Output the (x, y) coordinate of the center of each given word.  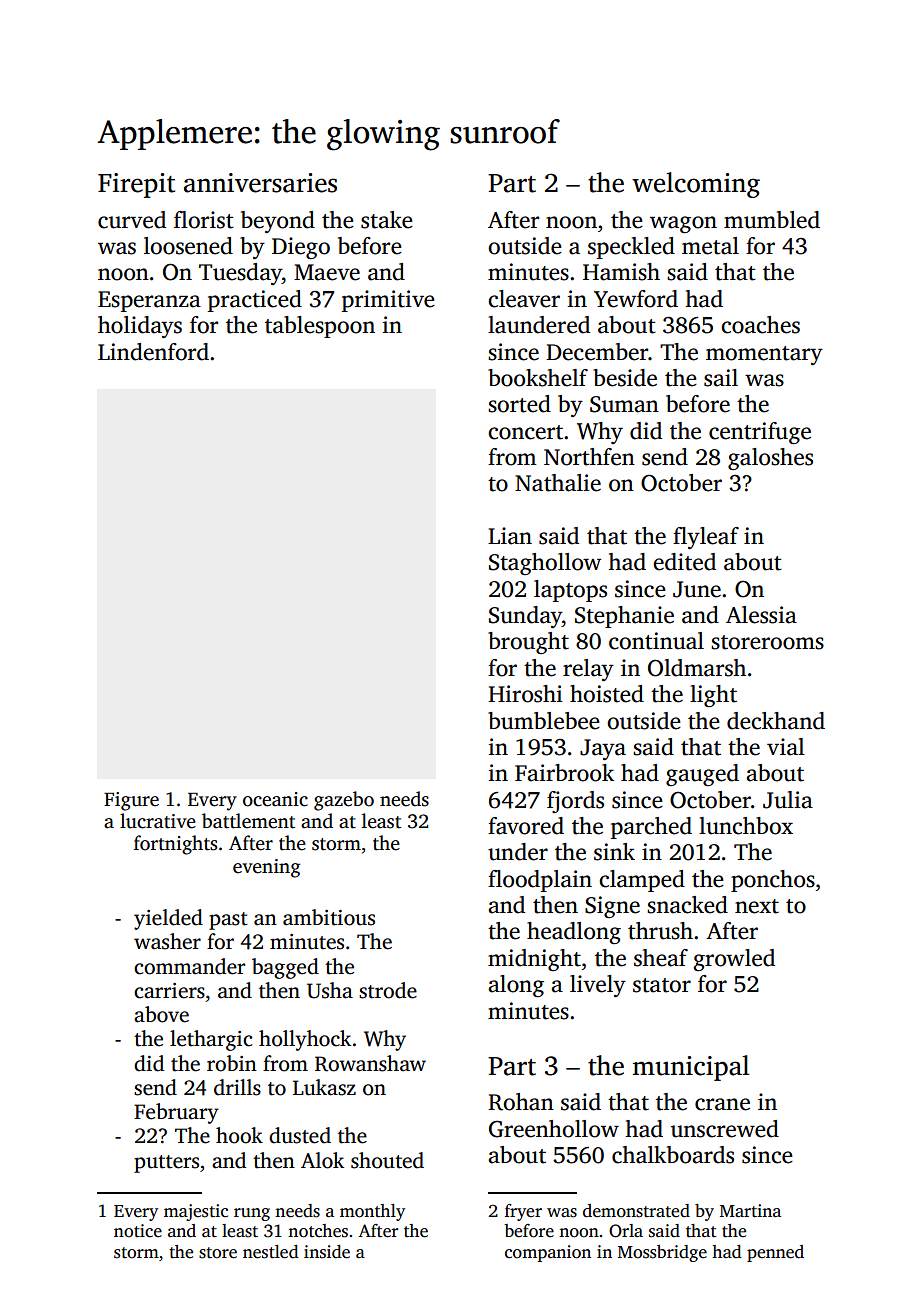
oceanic (275, 799)
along (516, 986)
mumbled (772, 220)
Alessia (761, 615)
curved (132, 220)
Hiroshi (525, 694)
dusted (300, 1135)
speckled (631, 248)
